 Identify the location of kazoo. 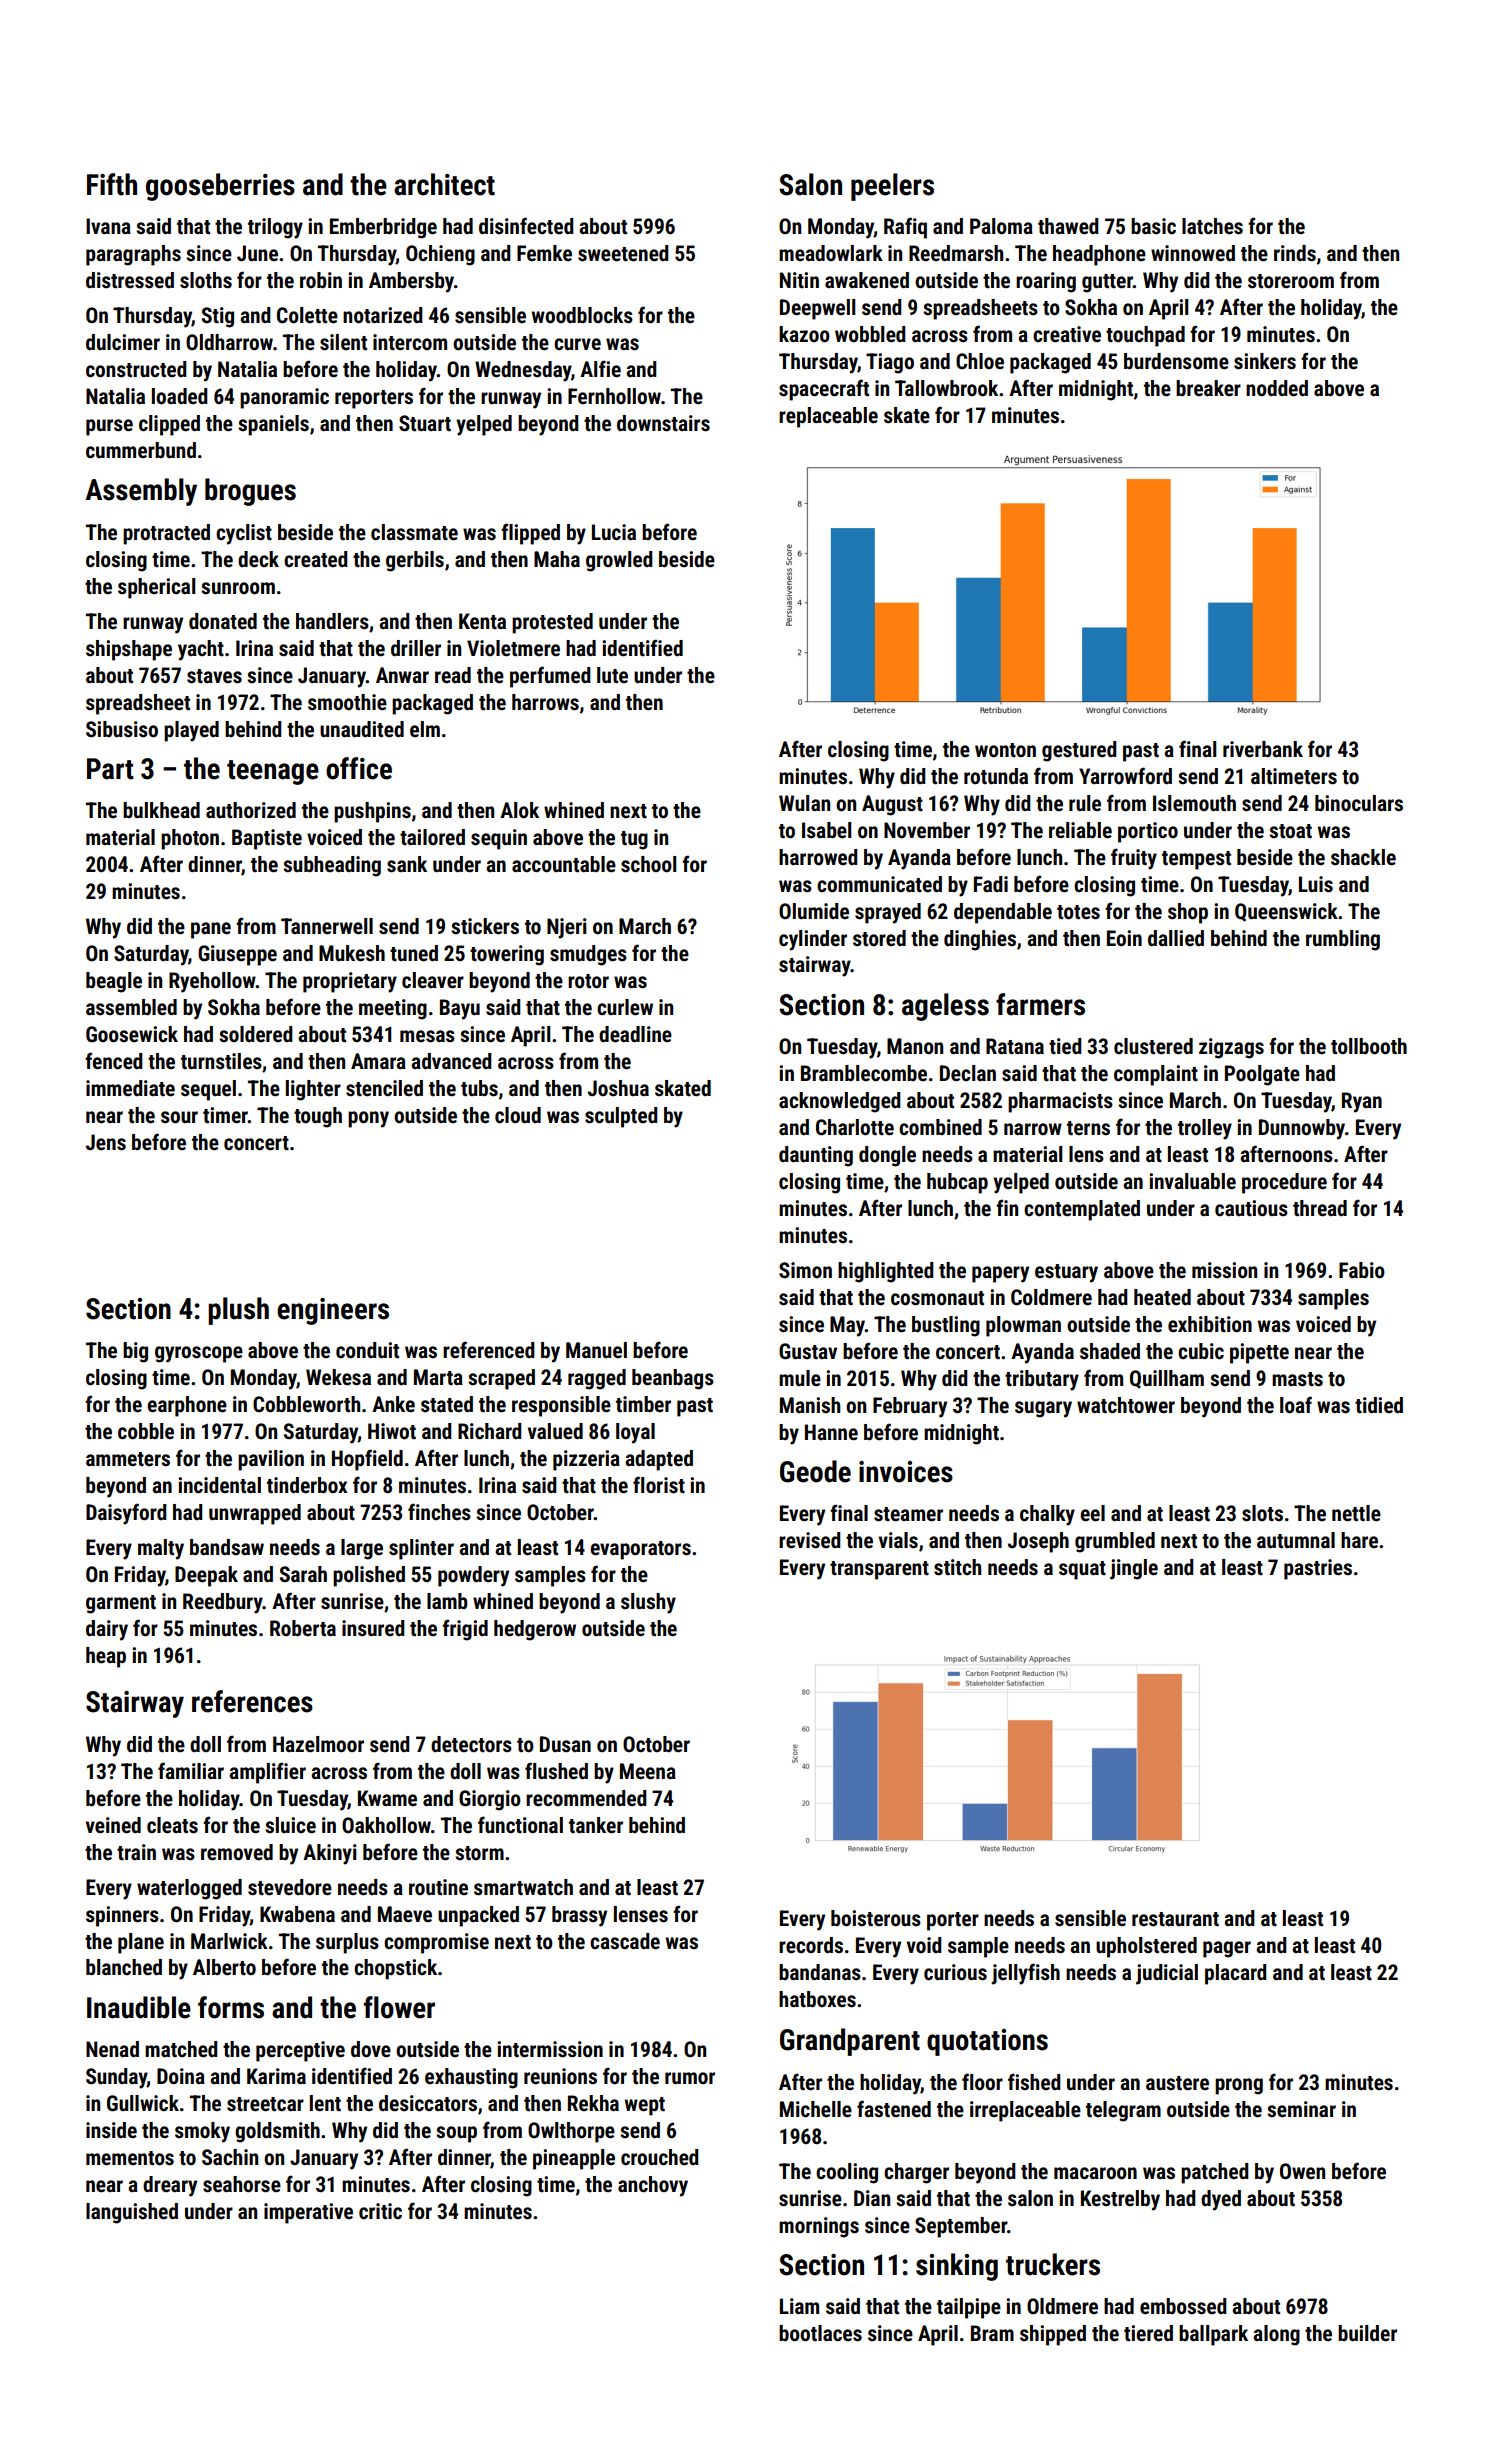
(804, 334).
